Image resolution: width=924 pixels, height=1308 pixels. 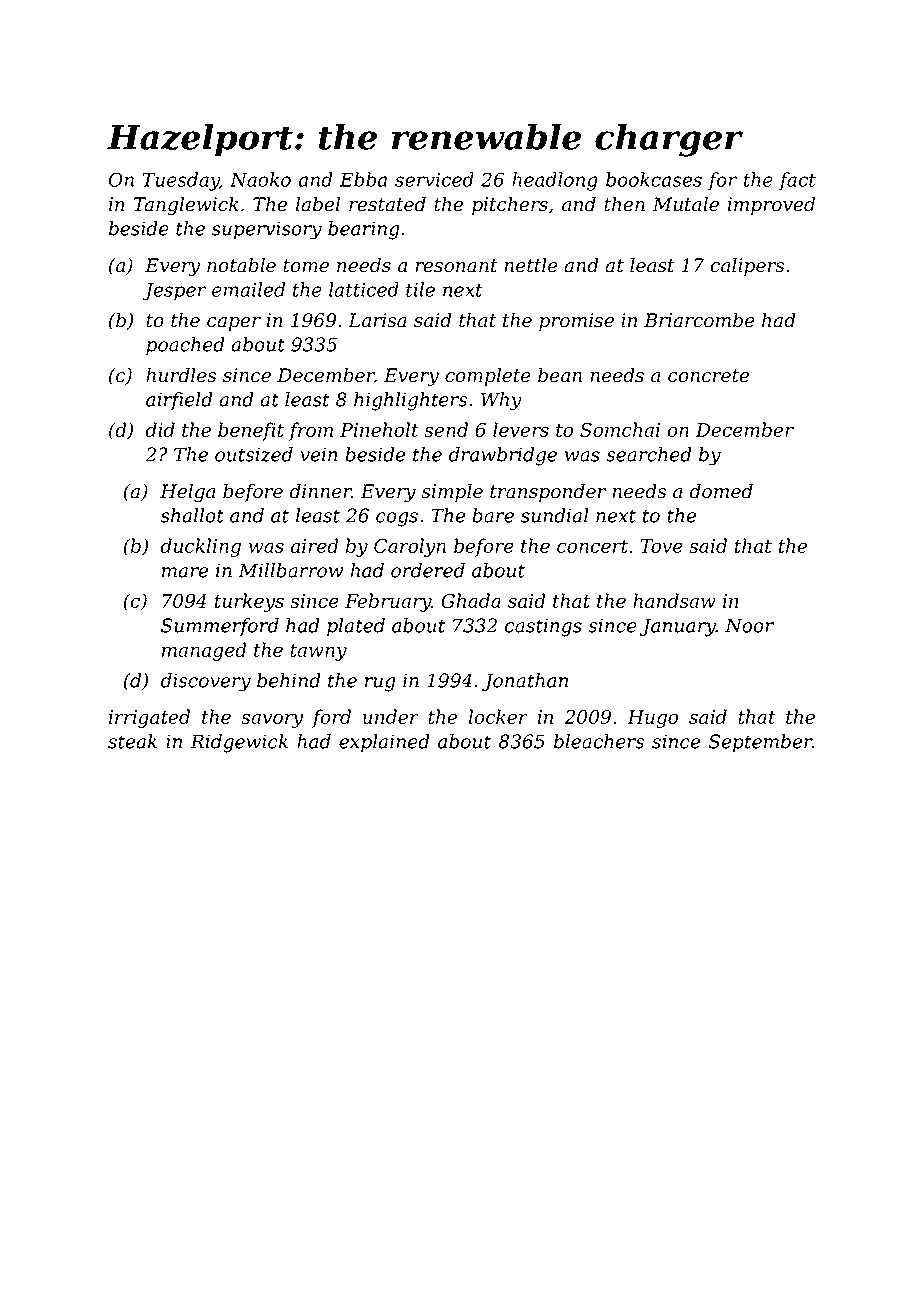 I want to click on Carolyn, so click(x=410, y=547).
